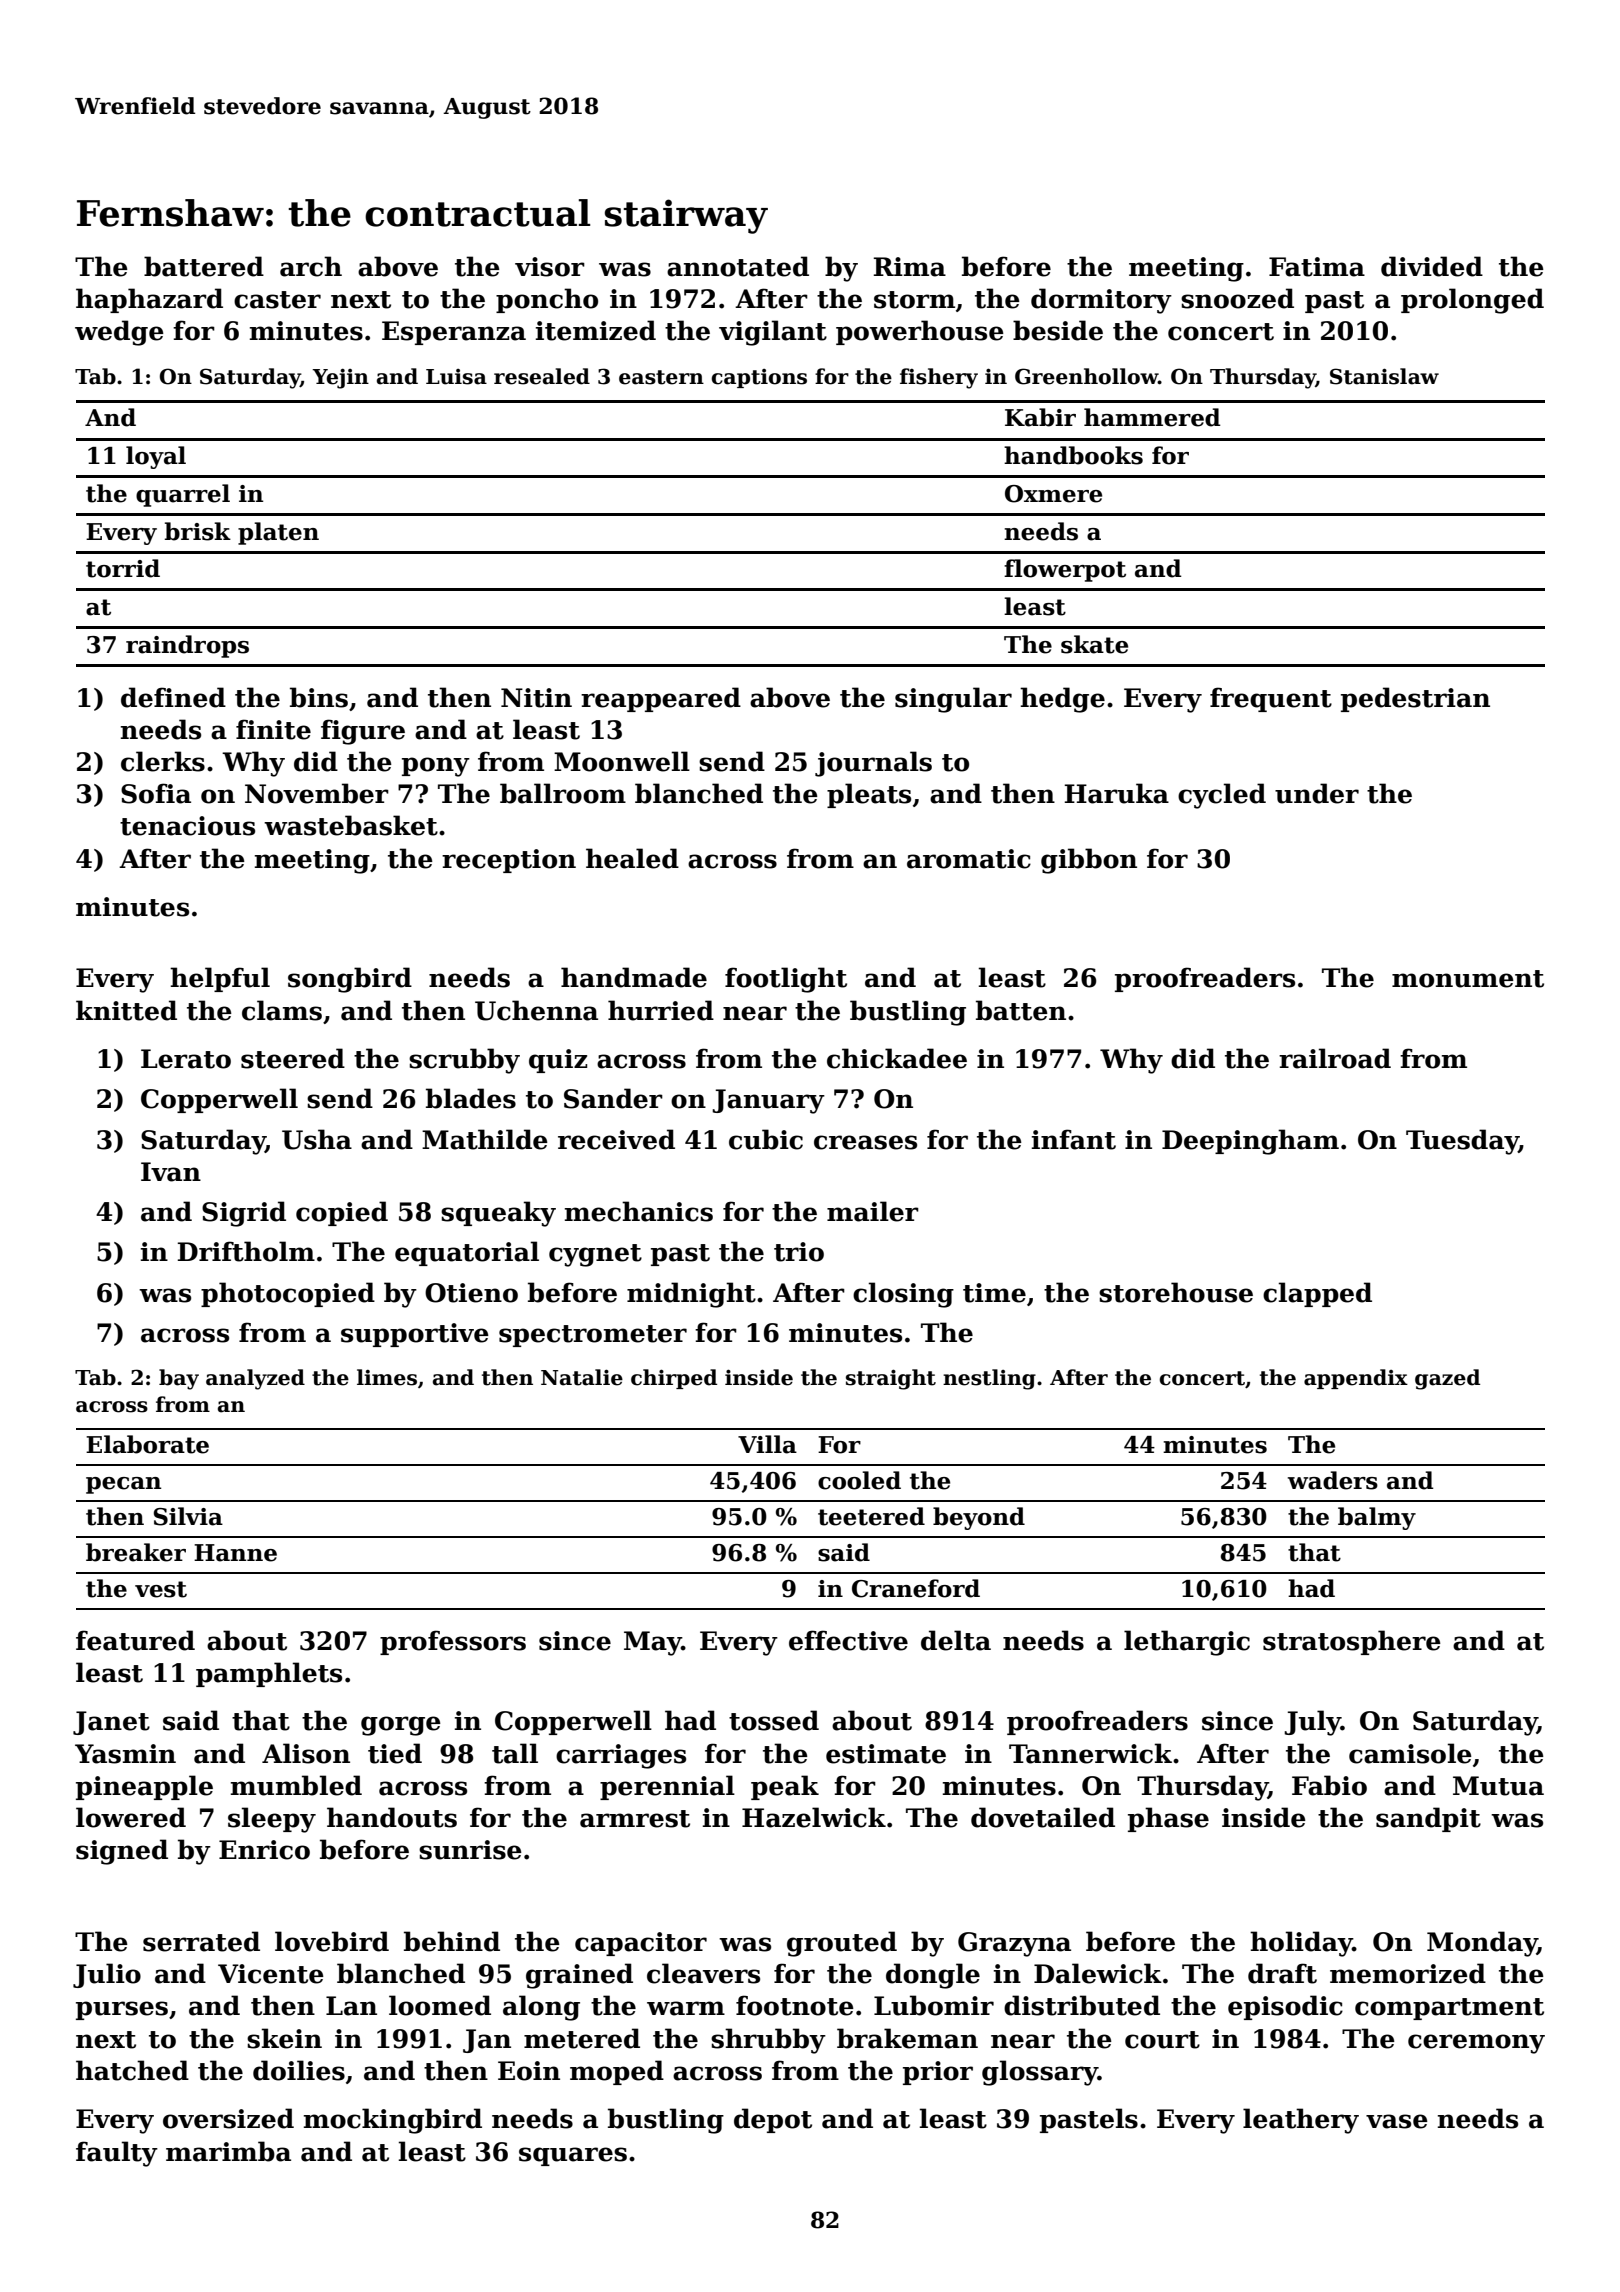 The height and width of the screenshot is (2292, 1620). I want to click on eastern, so click(661, 377).
